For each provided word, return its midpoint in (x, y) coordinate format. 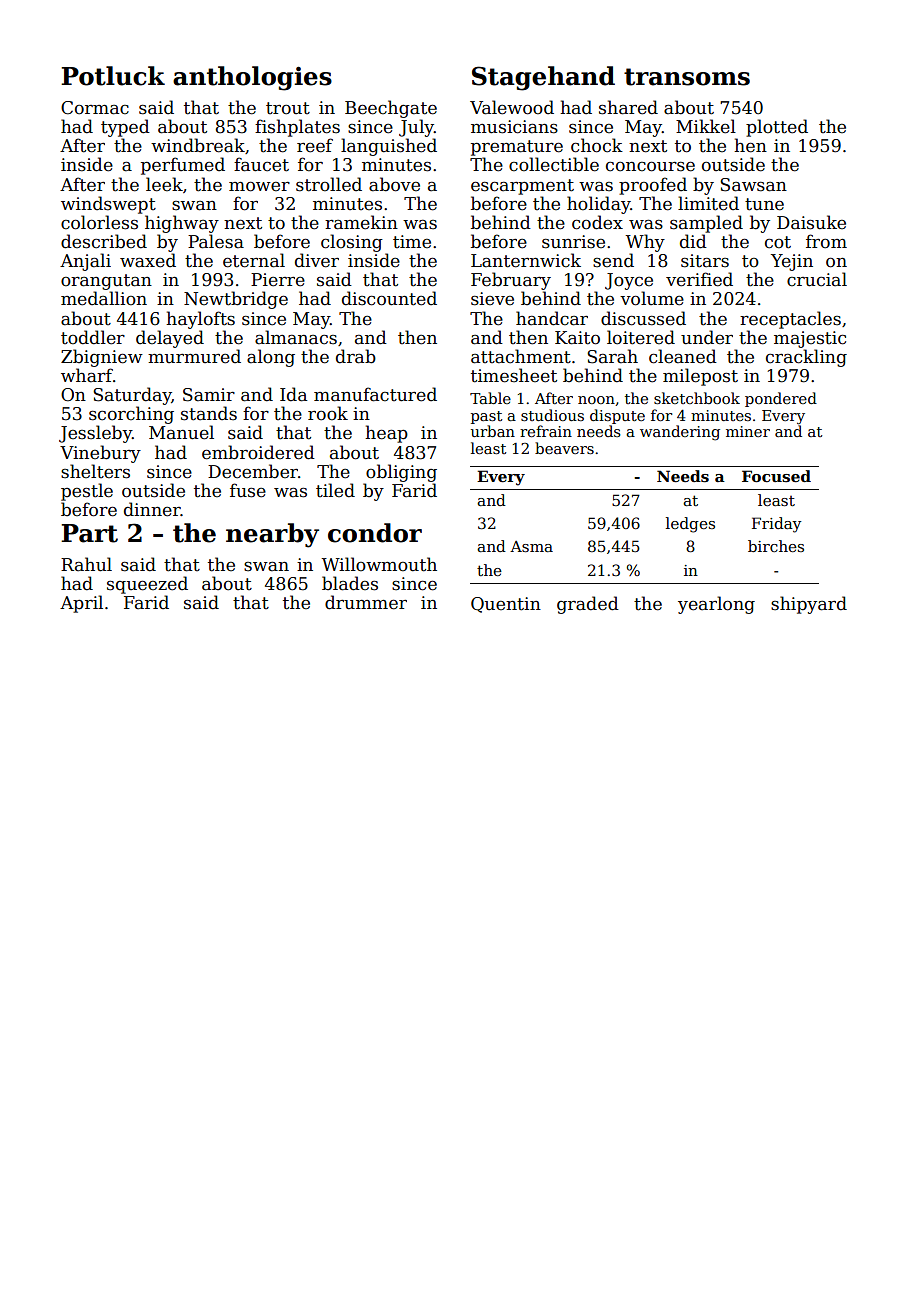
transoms (687, 77)
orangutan (106, 282)
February (511, 281)
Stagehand (543, 78)
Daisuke (811, 222)
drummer (366, 602)
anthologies (252, 78)
